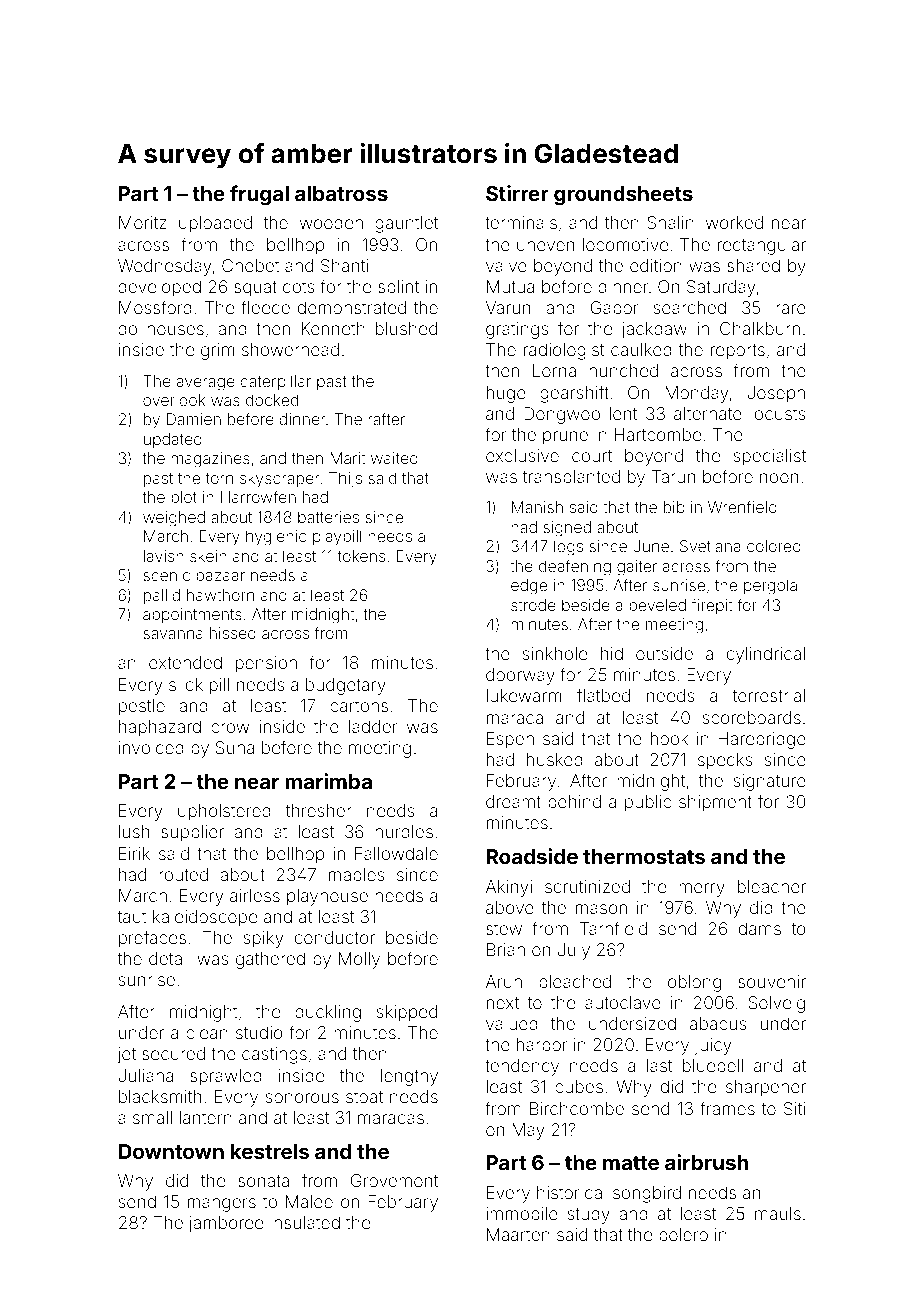  I want to click on scoreboards, so click(752, 717).
